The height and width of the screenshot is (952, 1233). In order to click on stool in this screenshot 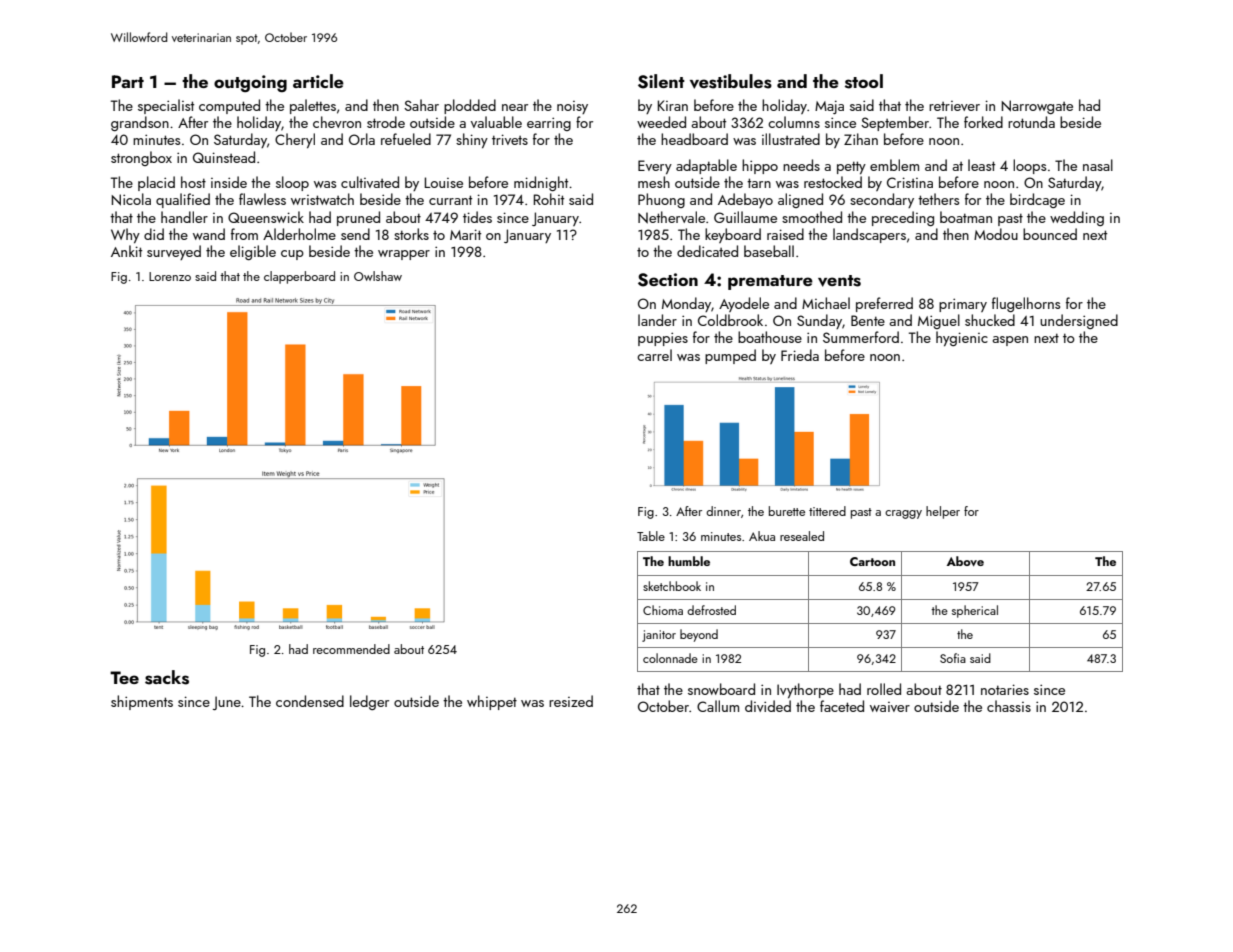, I will do `click(864, 81)`.
